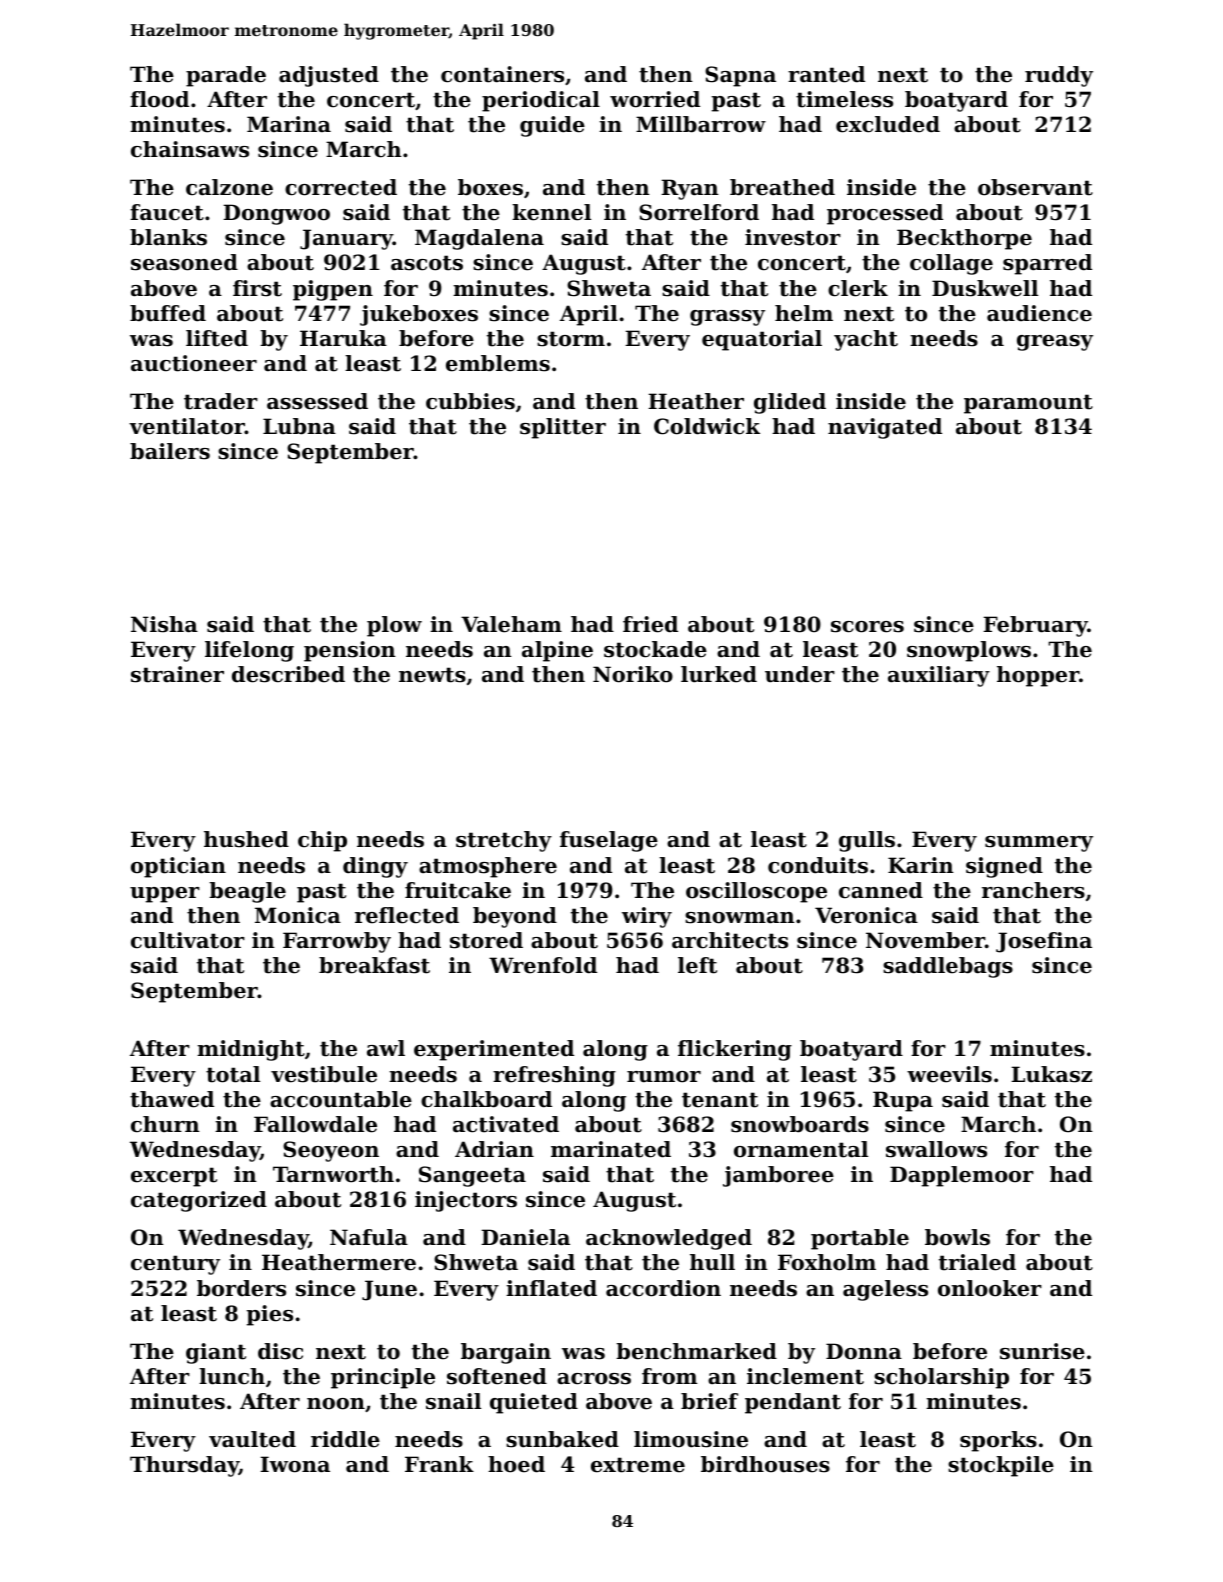 The height and width of the screenshot is (1582, 1223). What do you see at coordinates (864, 1351) in the screenshot?
I see `Donna` at bounding box center [864, 1351].
